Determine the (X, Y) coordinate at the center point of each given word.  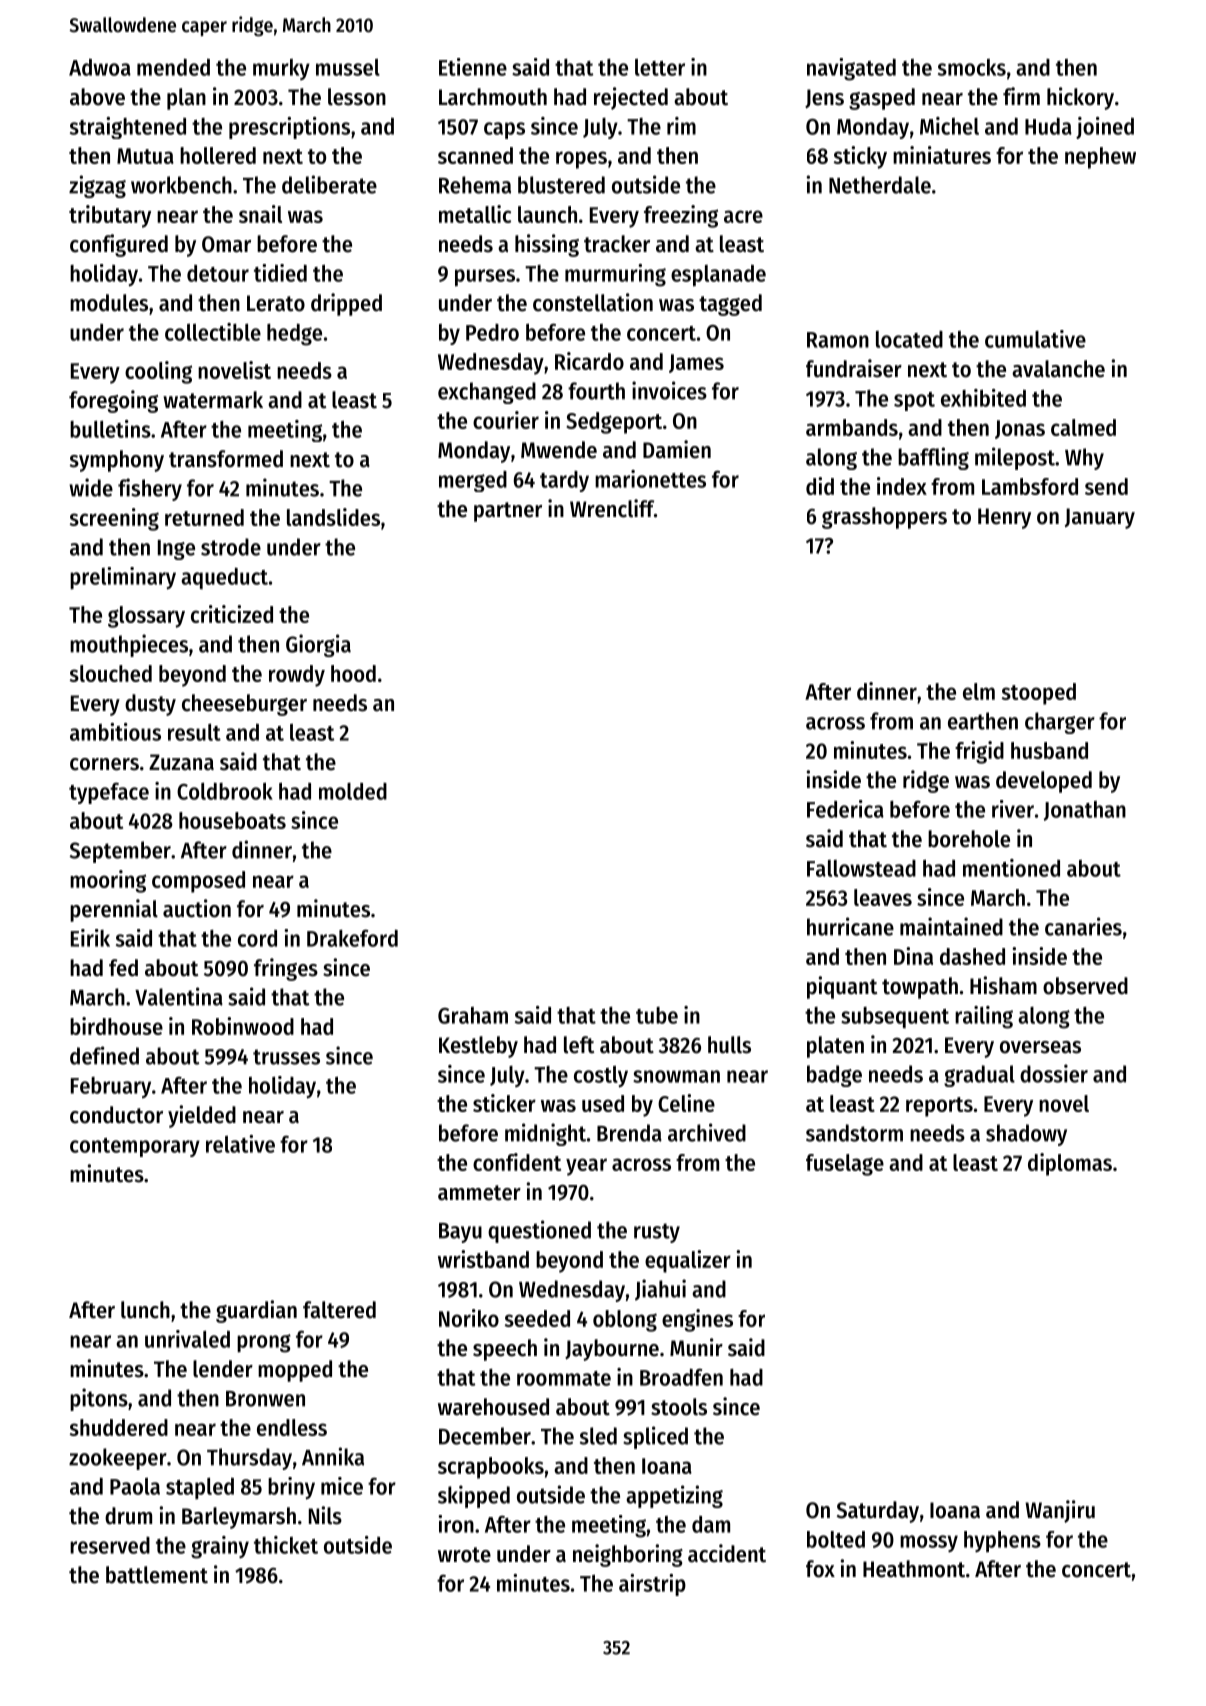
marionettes (650, 479)
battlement (157, 1575)
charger (1060, 723)
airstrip (652, 1585)
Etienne (473, 67)
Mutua (145, 156)
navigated (851, 69)
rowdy (297, 676)
